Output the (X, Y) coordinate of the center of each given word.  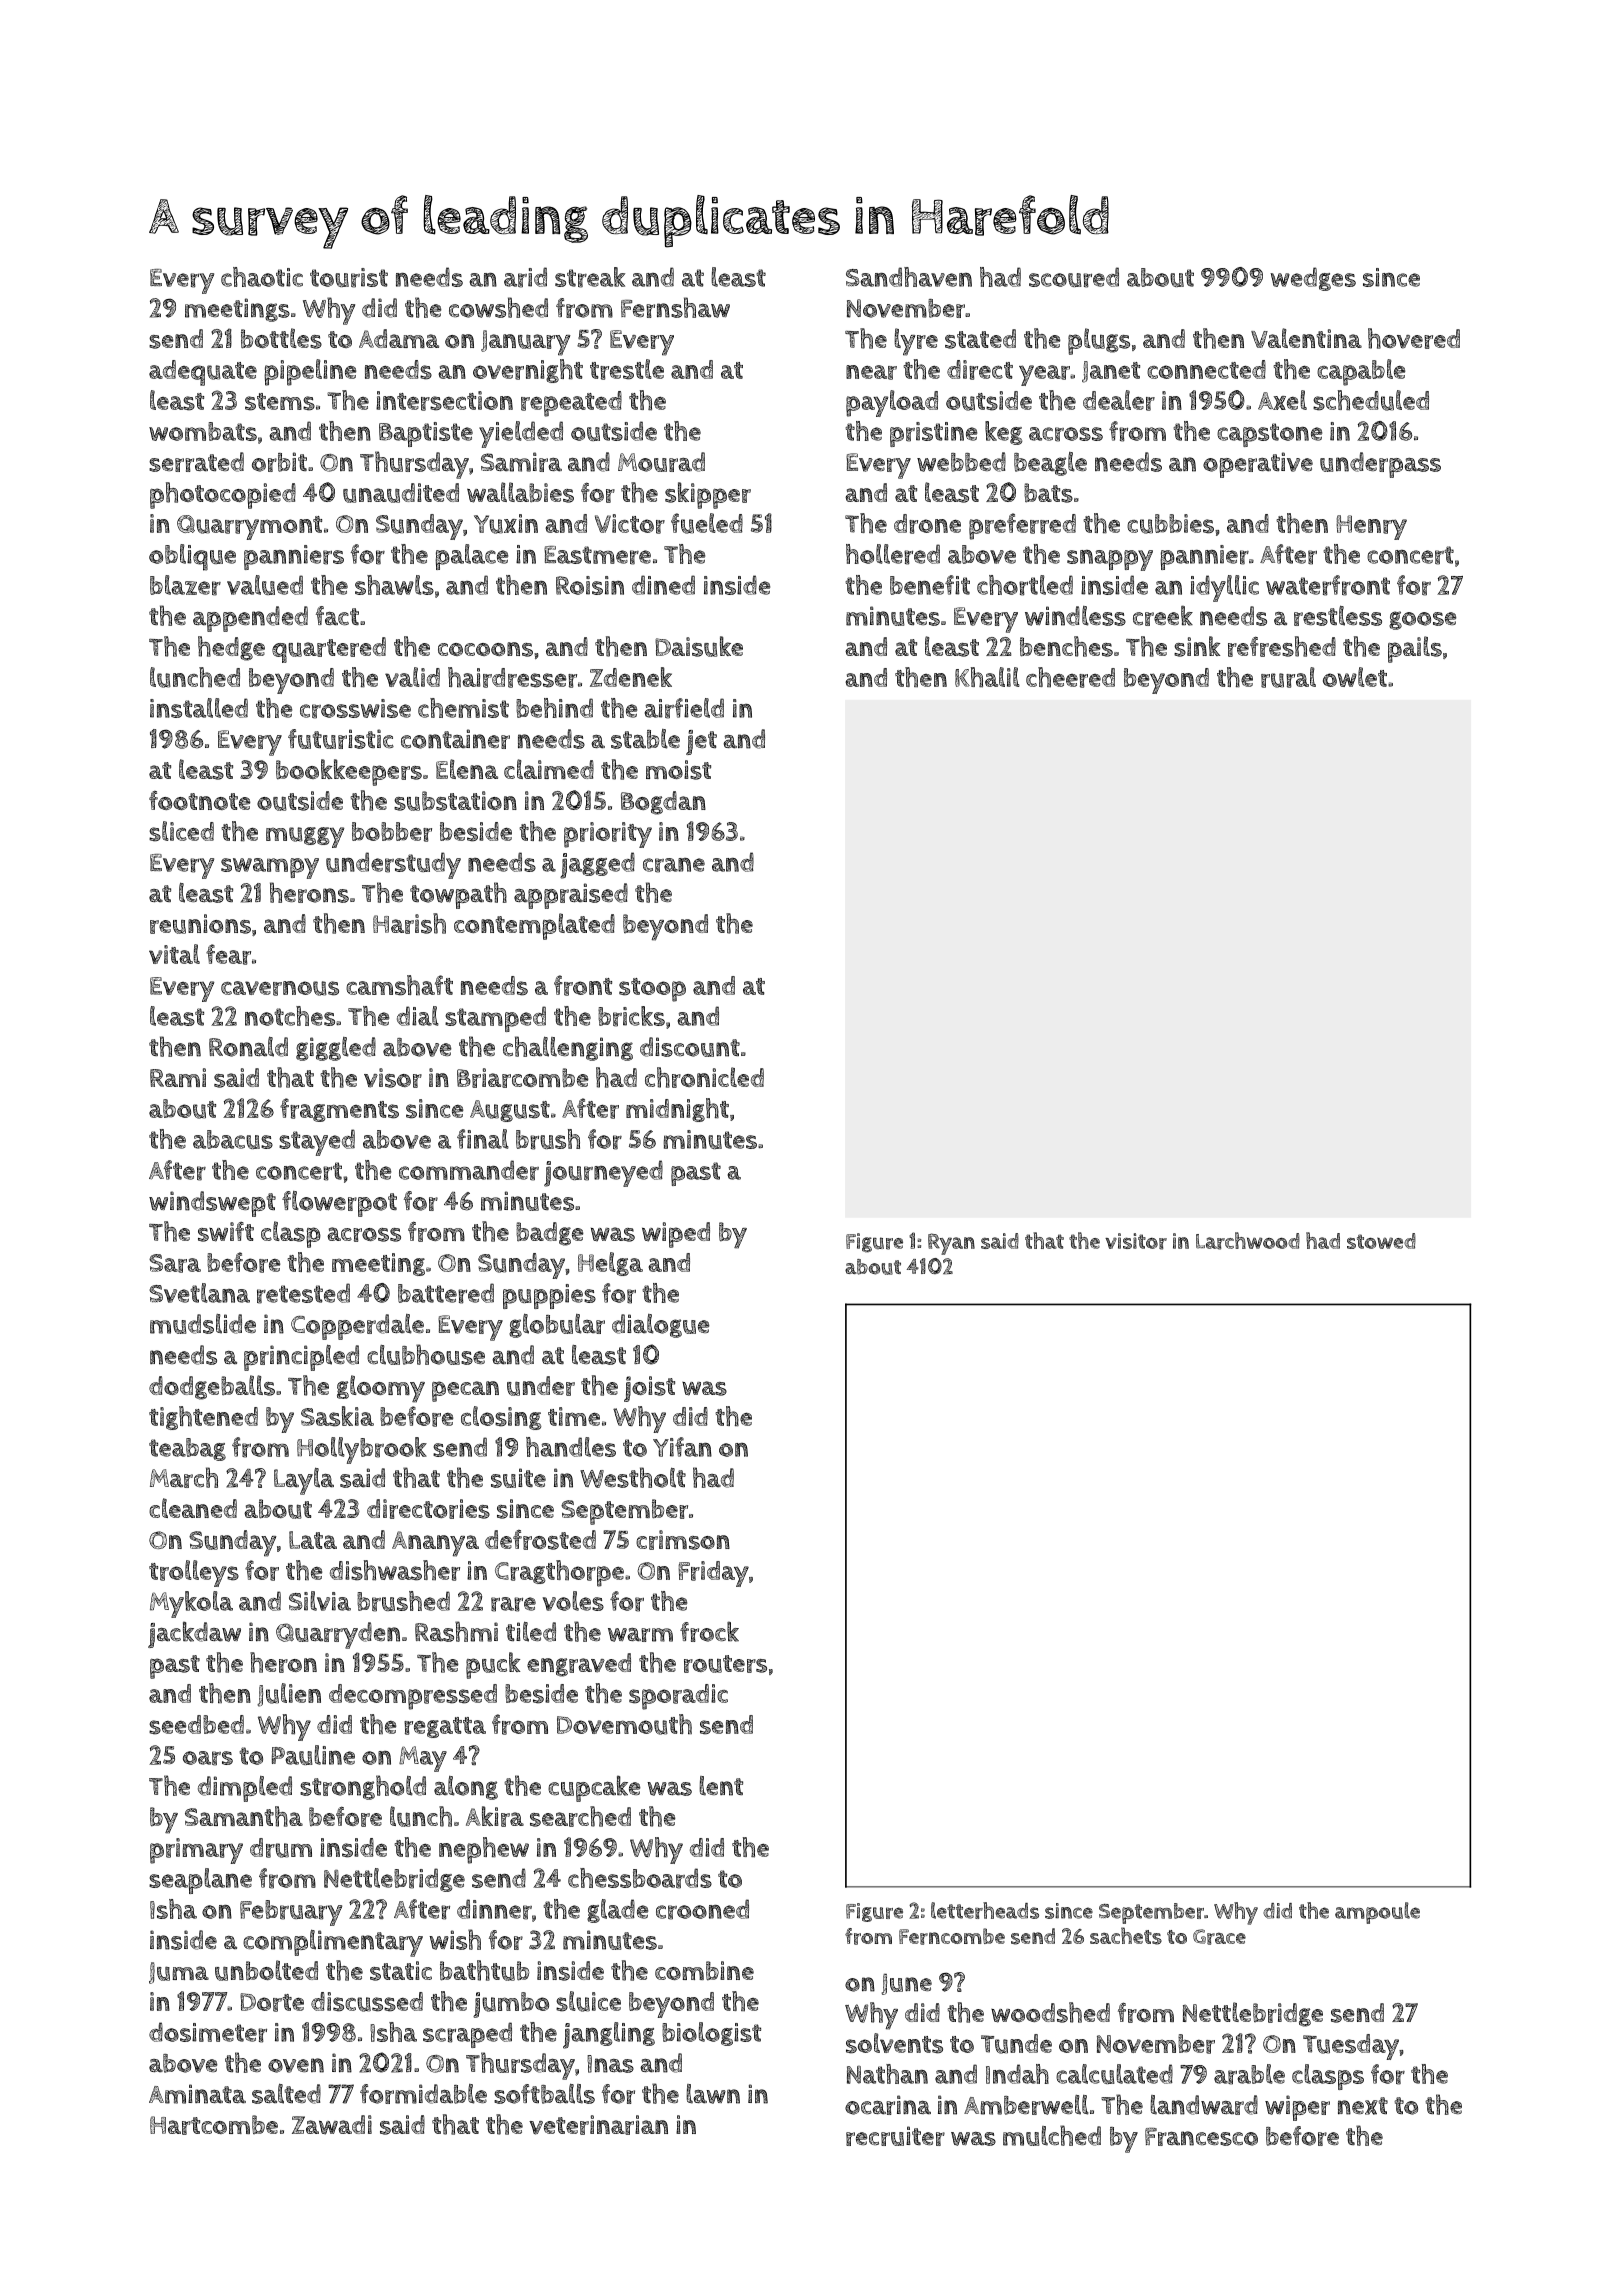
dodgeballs (212, 1387)
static (401, 1971)
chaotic (262, 277)
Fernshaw (675, 307)
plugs (1099, 341)
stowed (1381, 1241)
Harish (409, 923)
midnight (677, 1110)
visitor (1136, 1241)
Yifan (682, 1447)
